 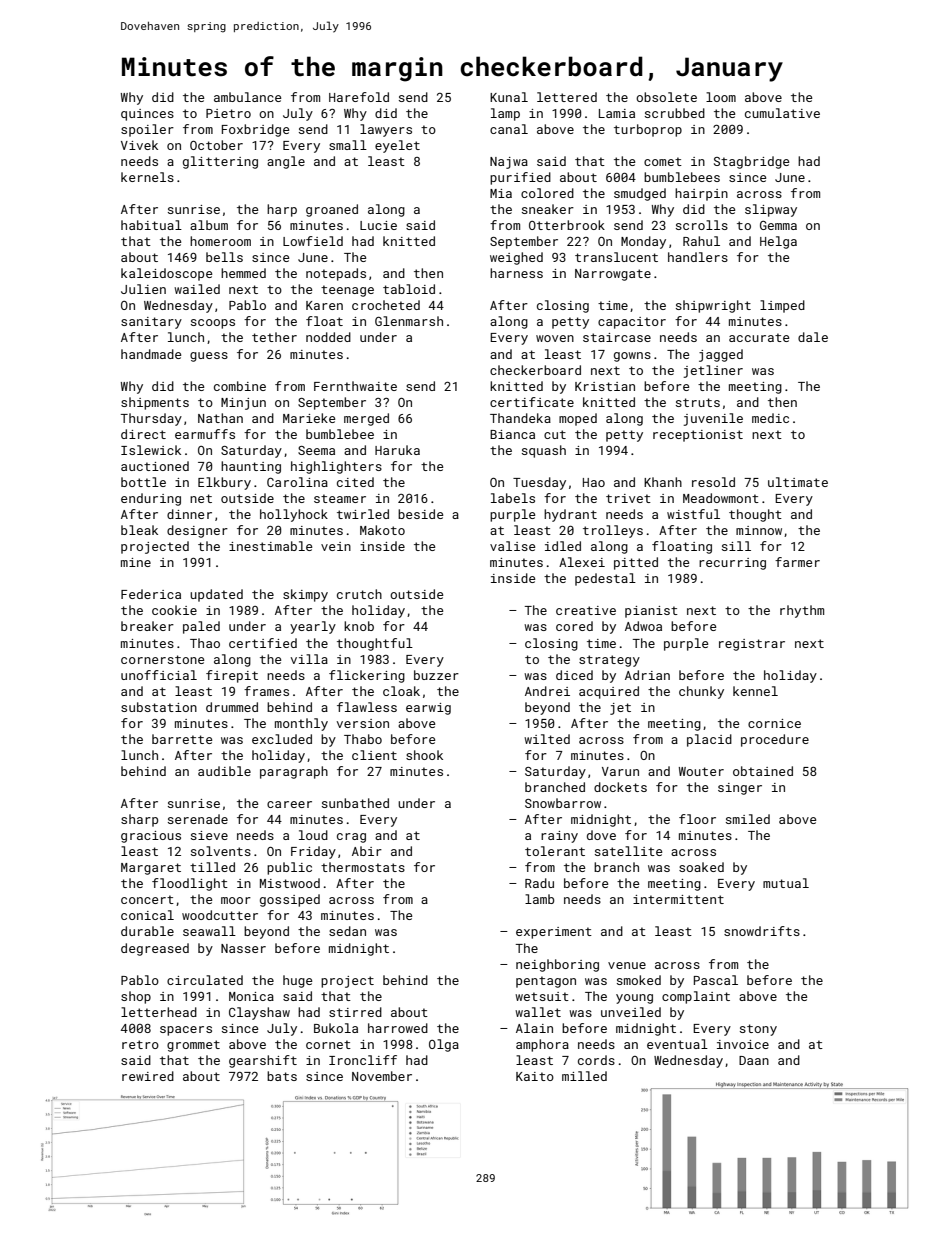 I want to click on eyelet, so click(x=397, y=146).
